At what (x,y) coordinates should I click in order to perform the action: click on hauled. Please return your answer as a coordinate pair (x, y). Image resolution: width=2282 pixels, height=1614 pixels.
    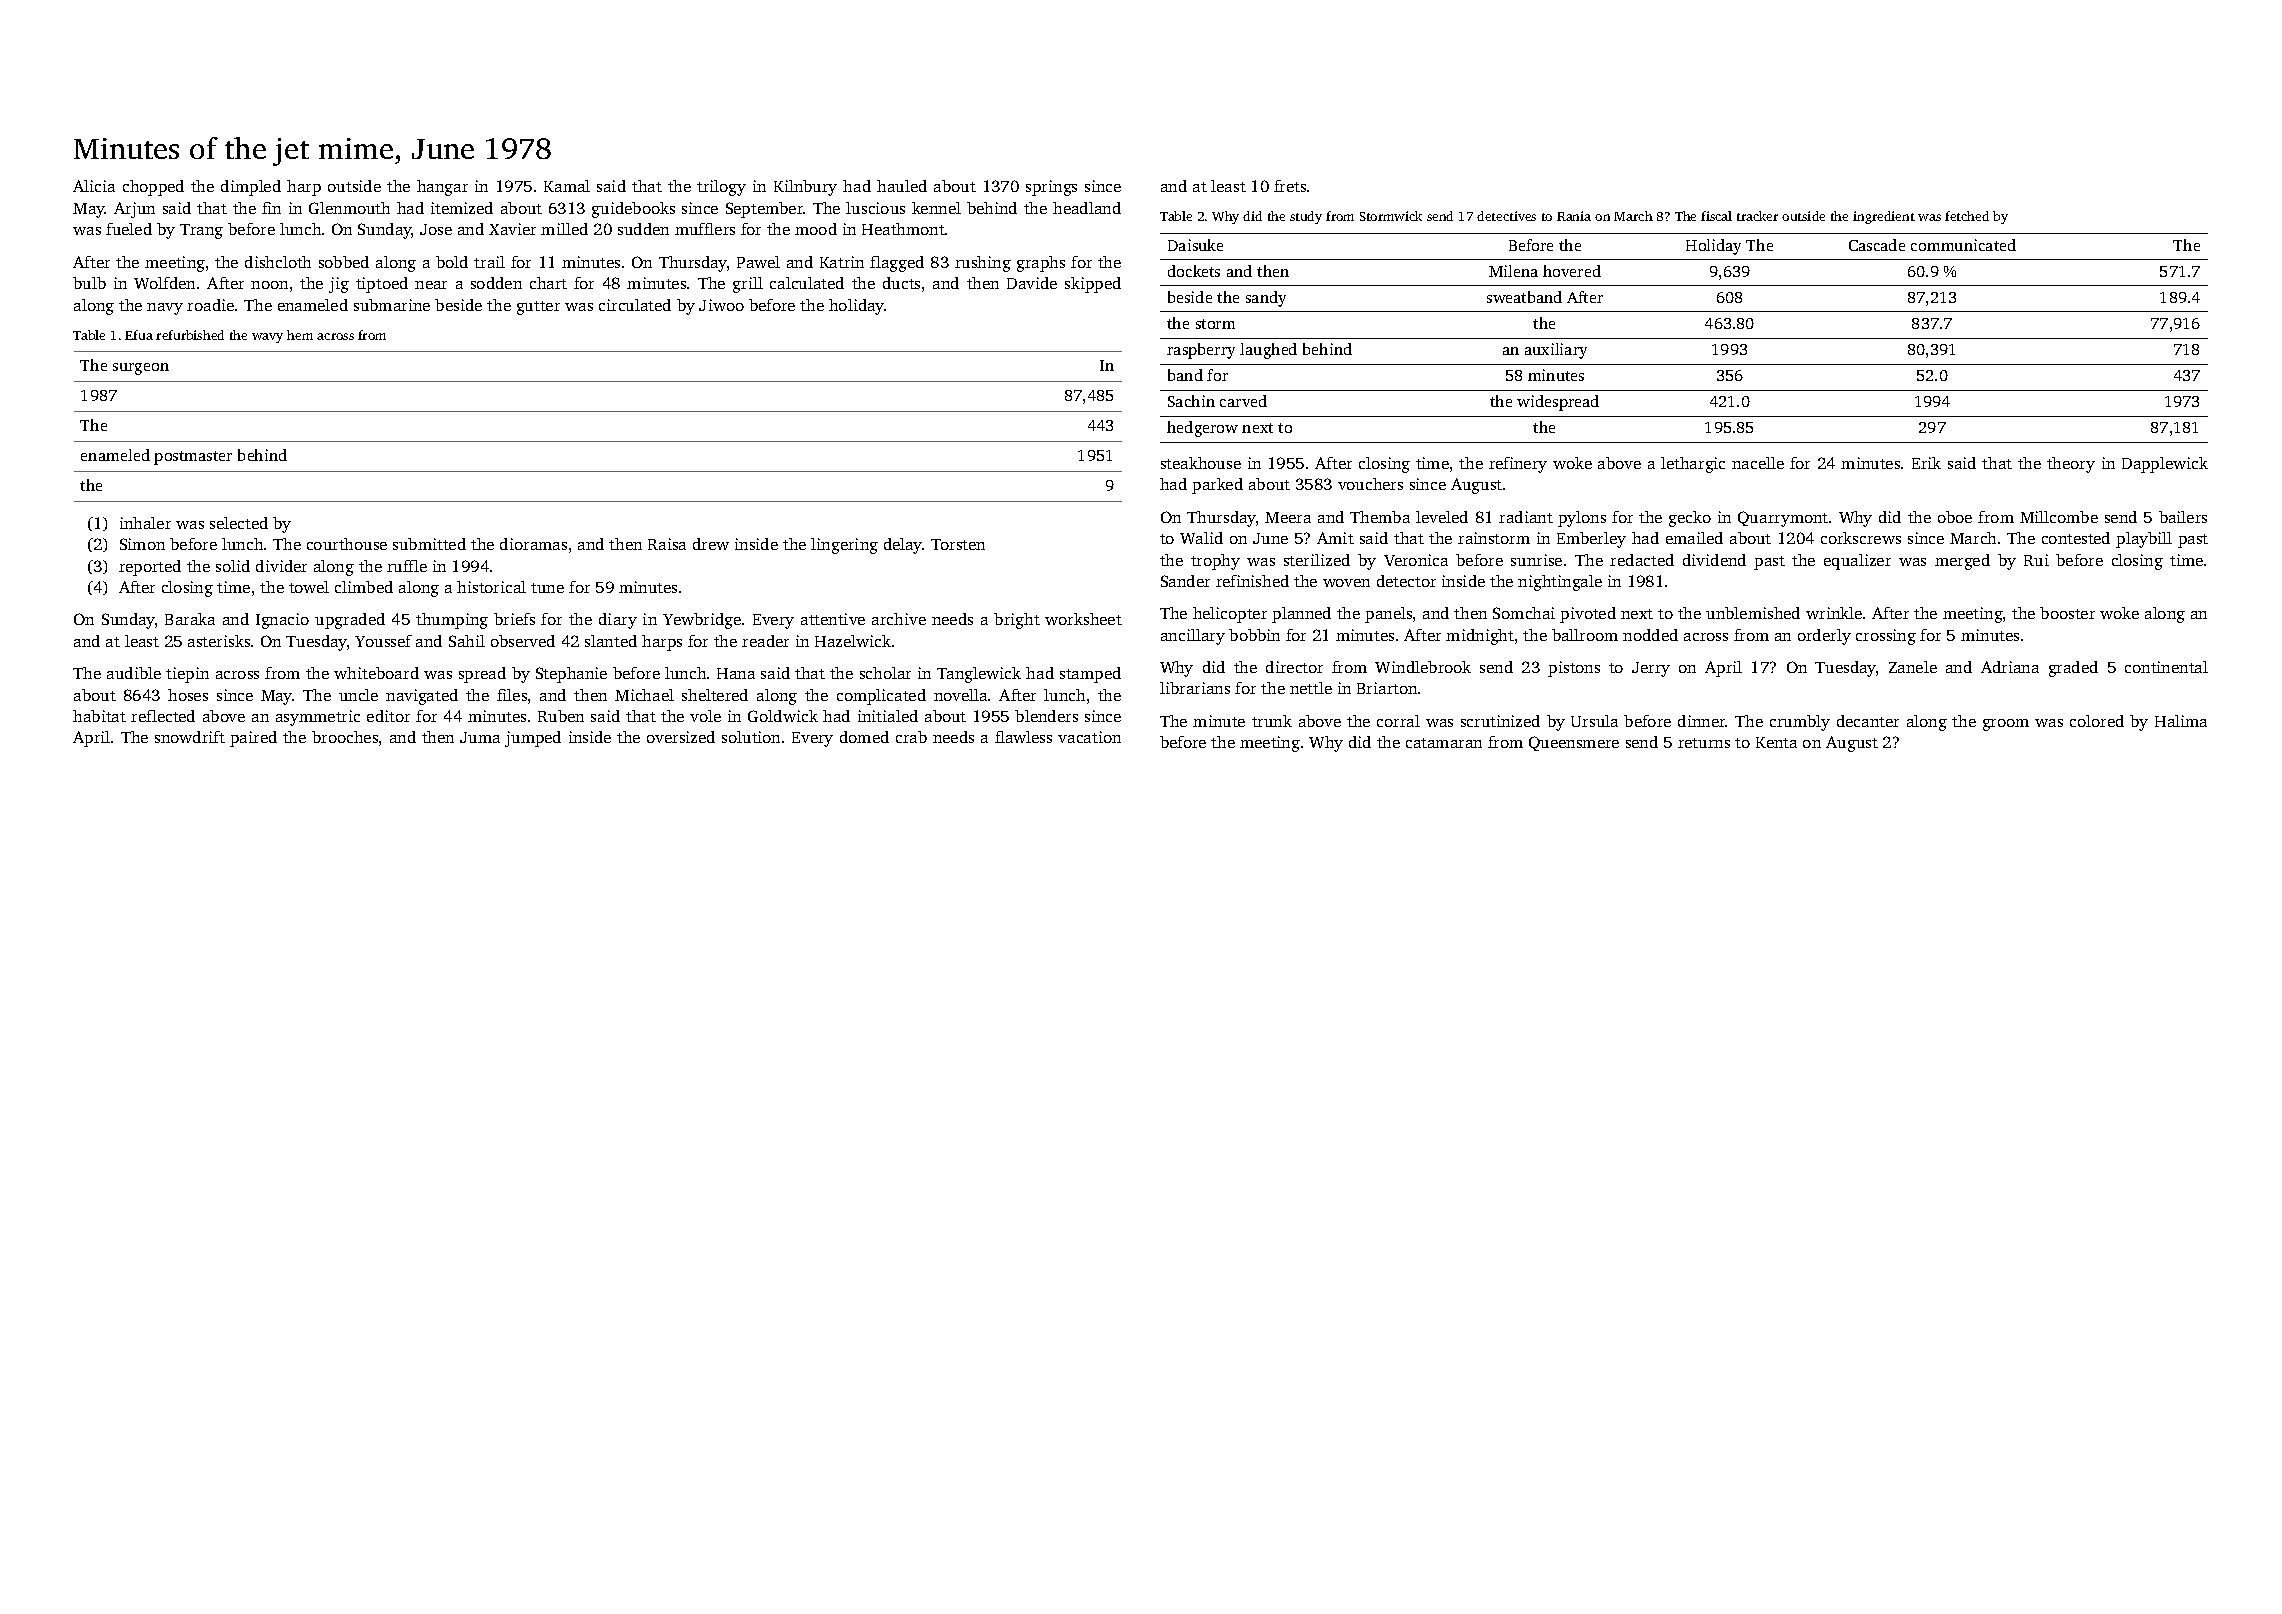
    Looking at the image, I should click on (902, 186).
